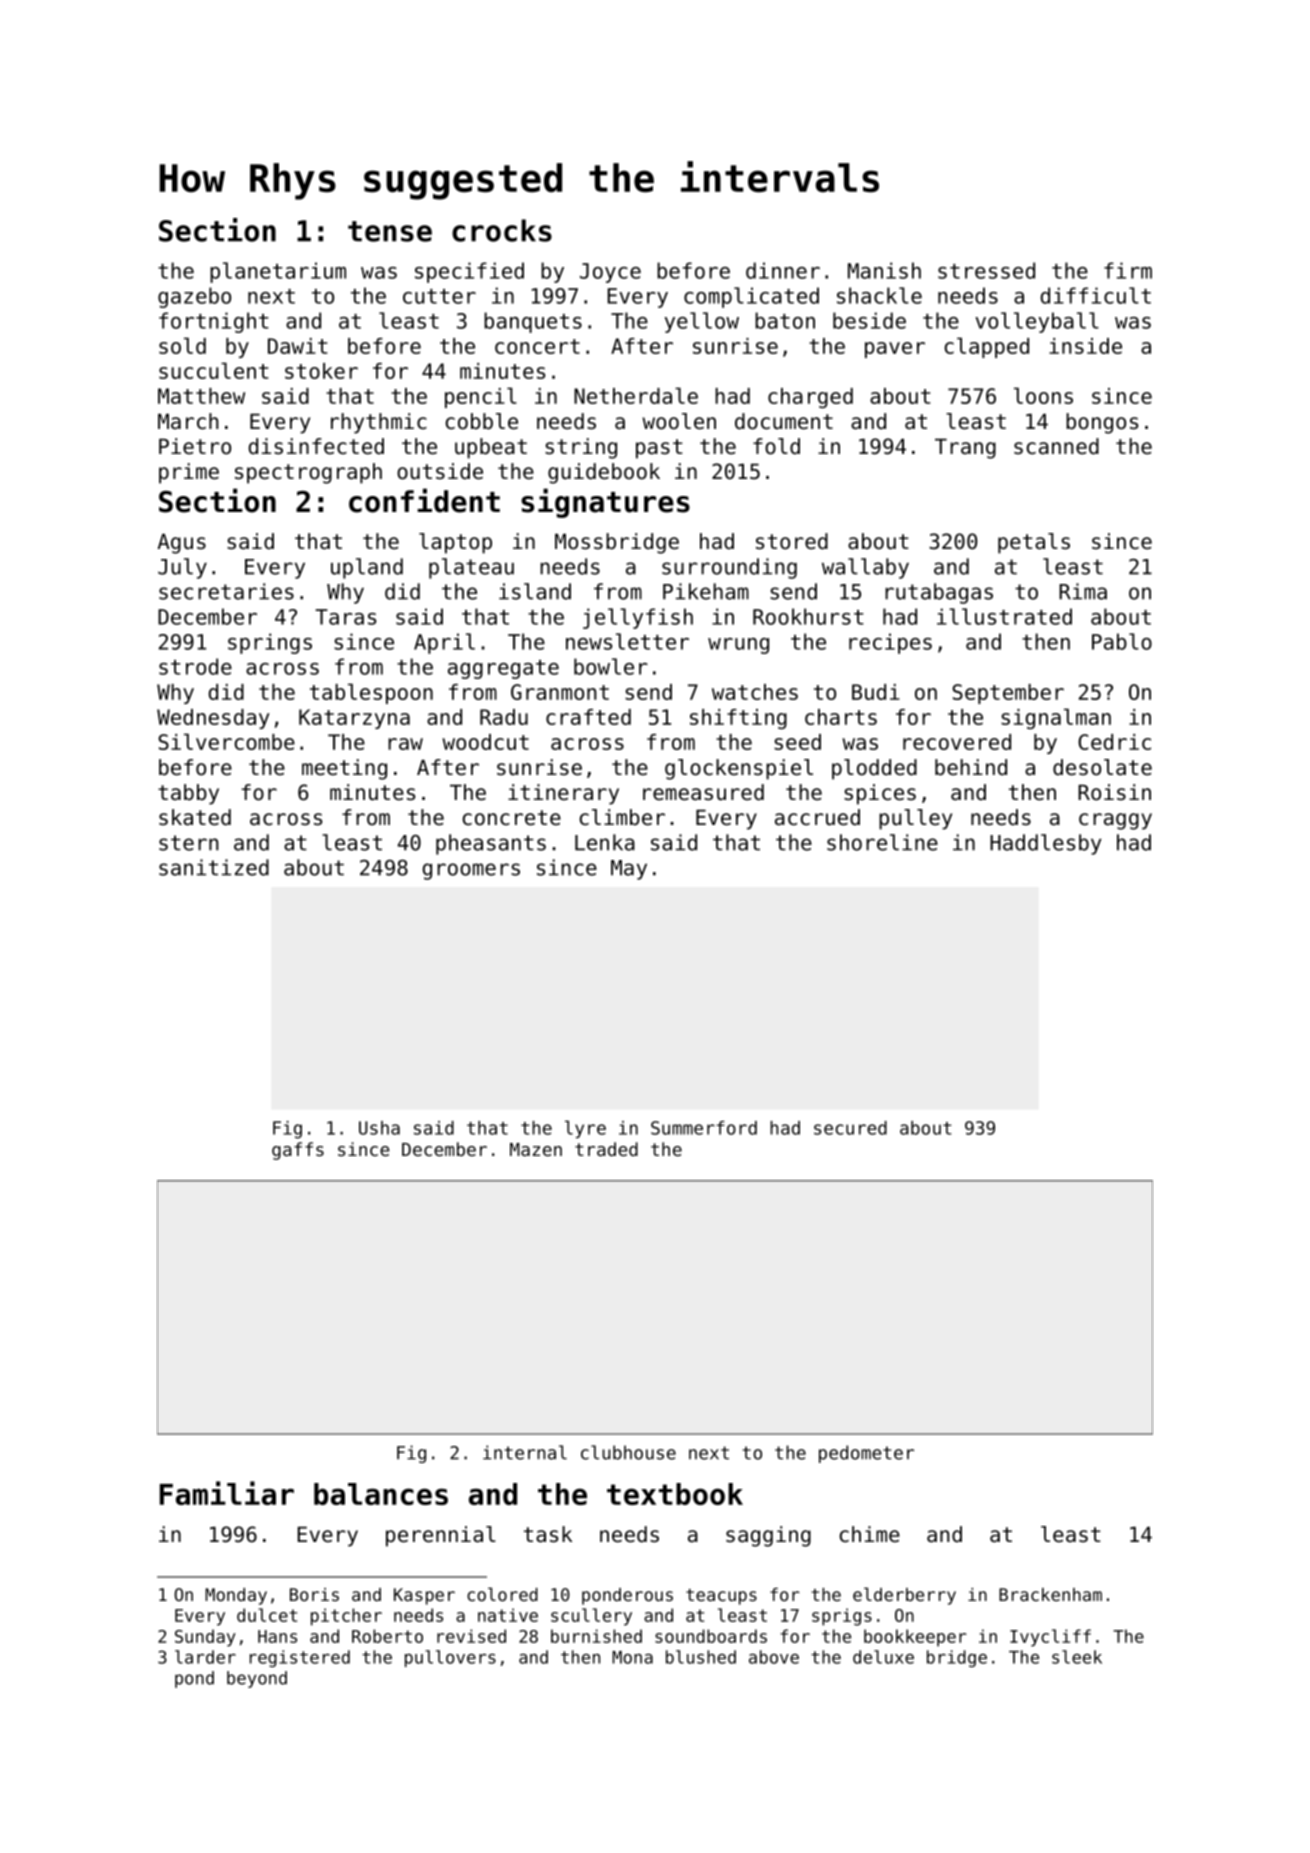  I want to click on pedometer, so click(866, 1454).
